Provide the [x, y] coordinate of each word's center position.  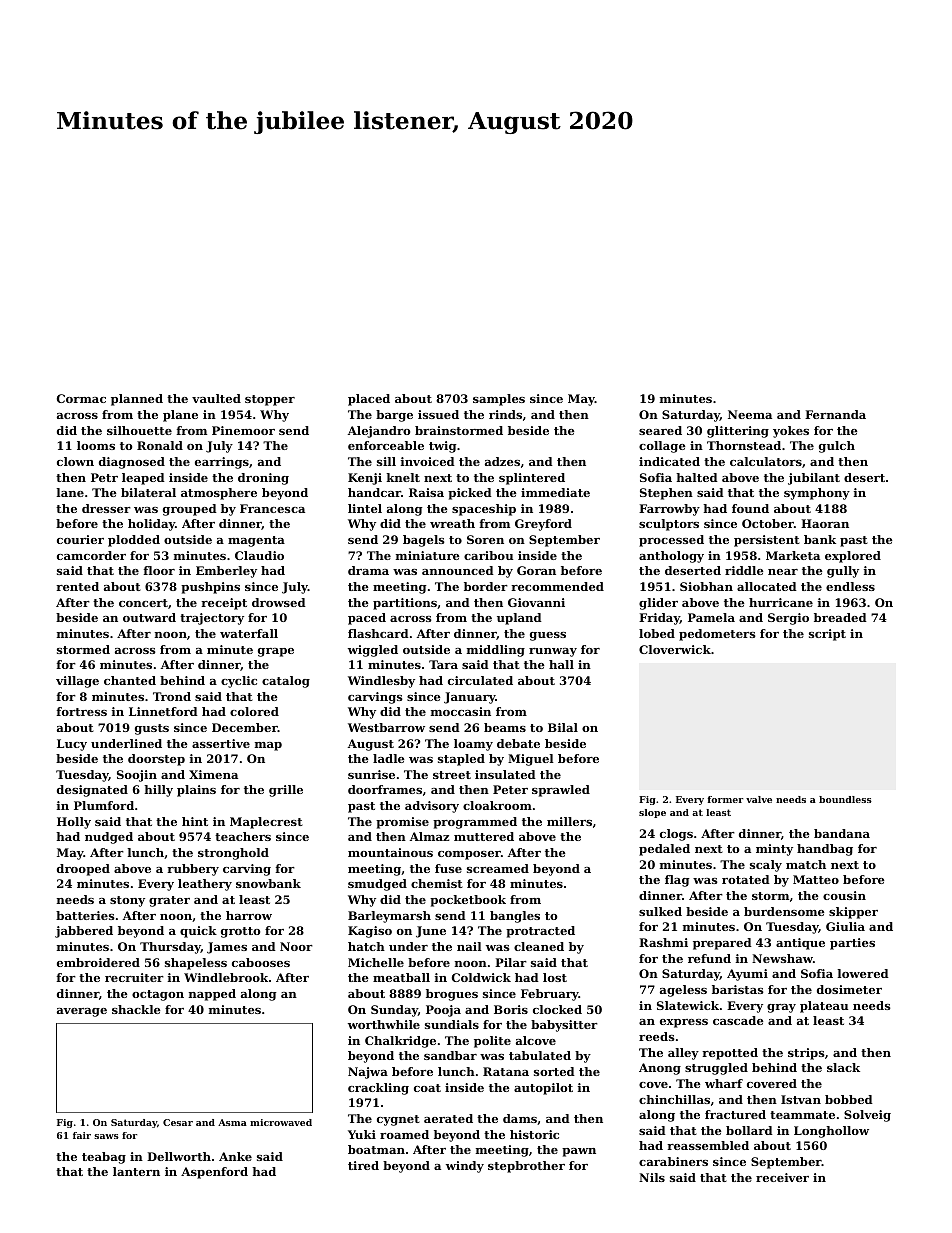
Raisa [426, 492]
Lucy [72, 745]
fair [82, 1135]
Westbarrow [386, 727]
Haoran [825, 523]
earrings [222, 463]
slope [652, 813]
